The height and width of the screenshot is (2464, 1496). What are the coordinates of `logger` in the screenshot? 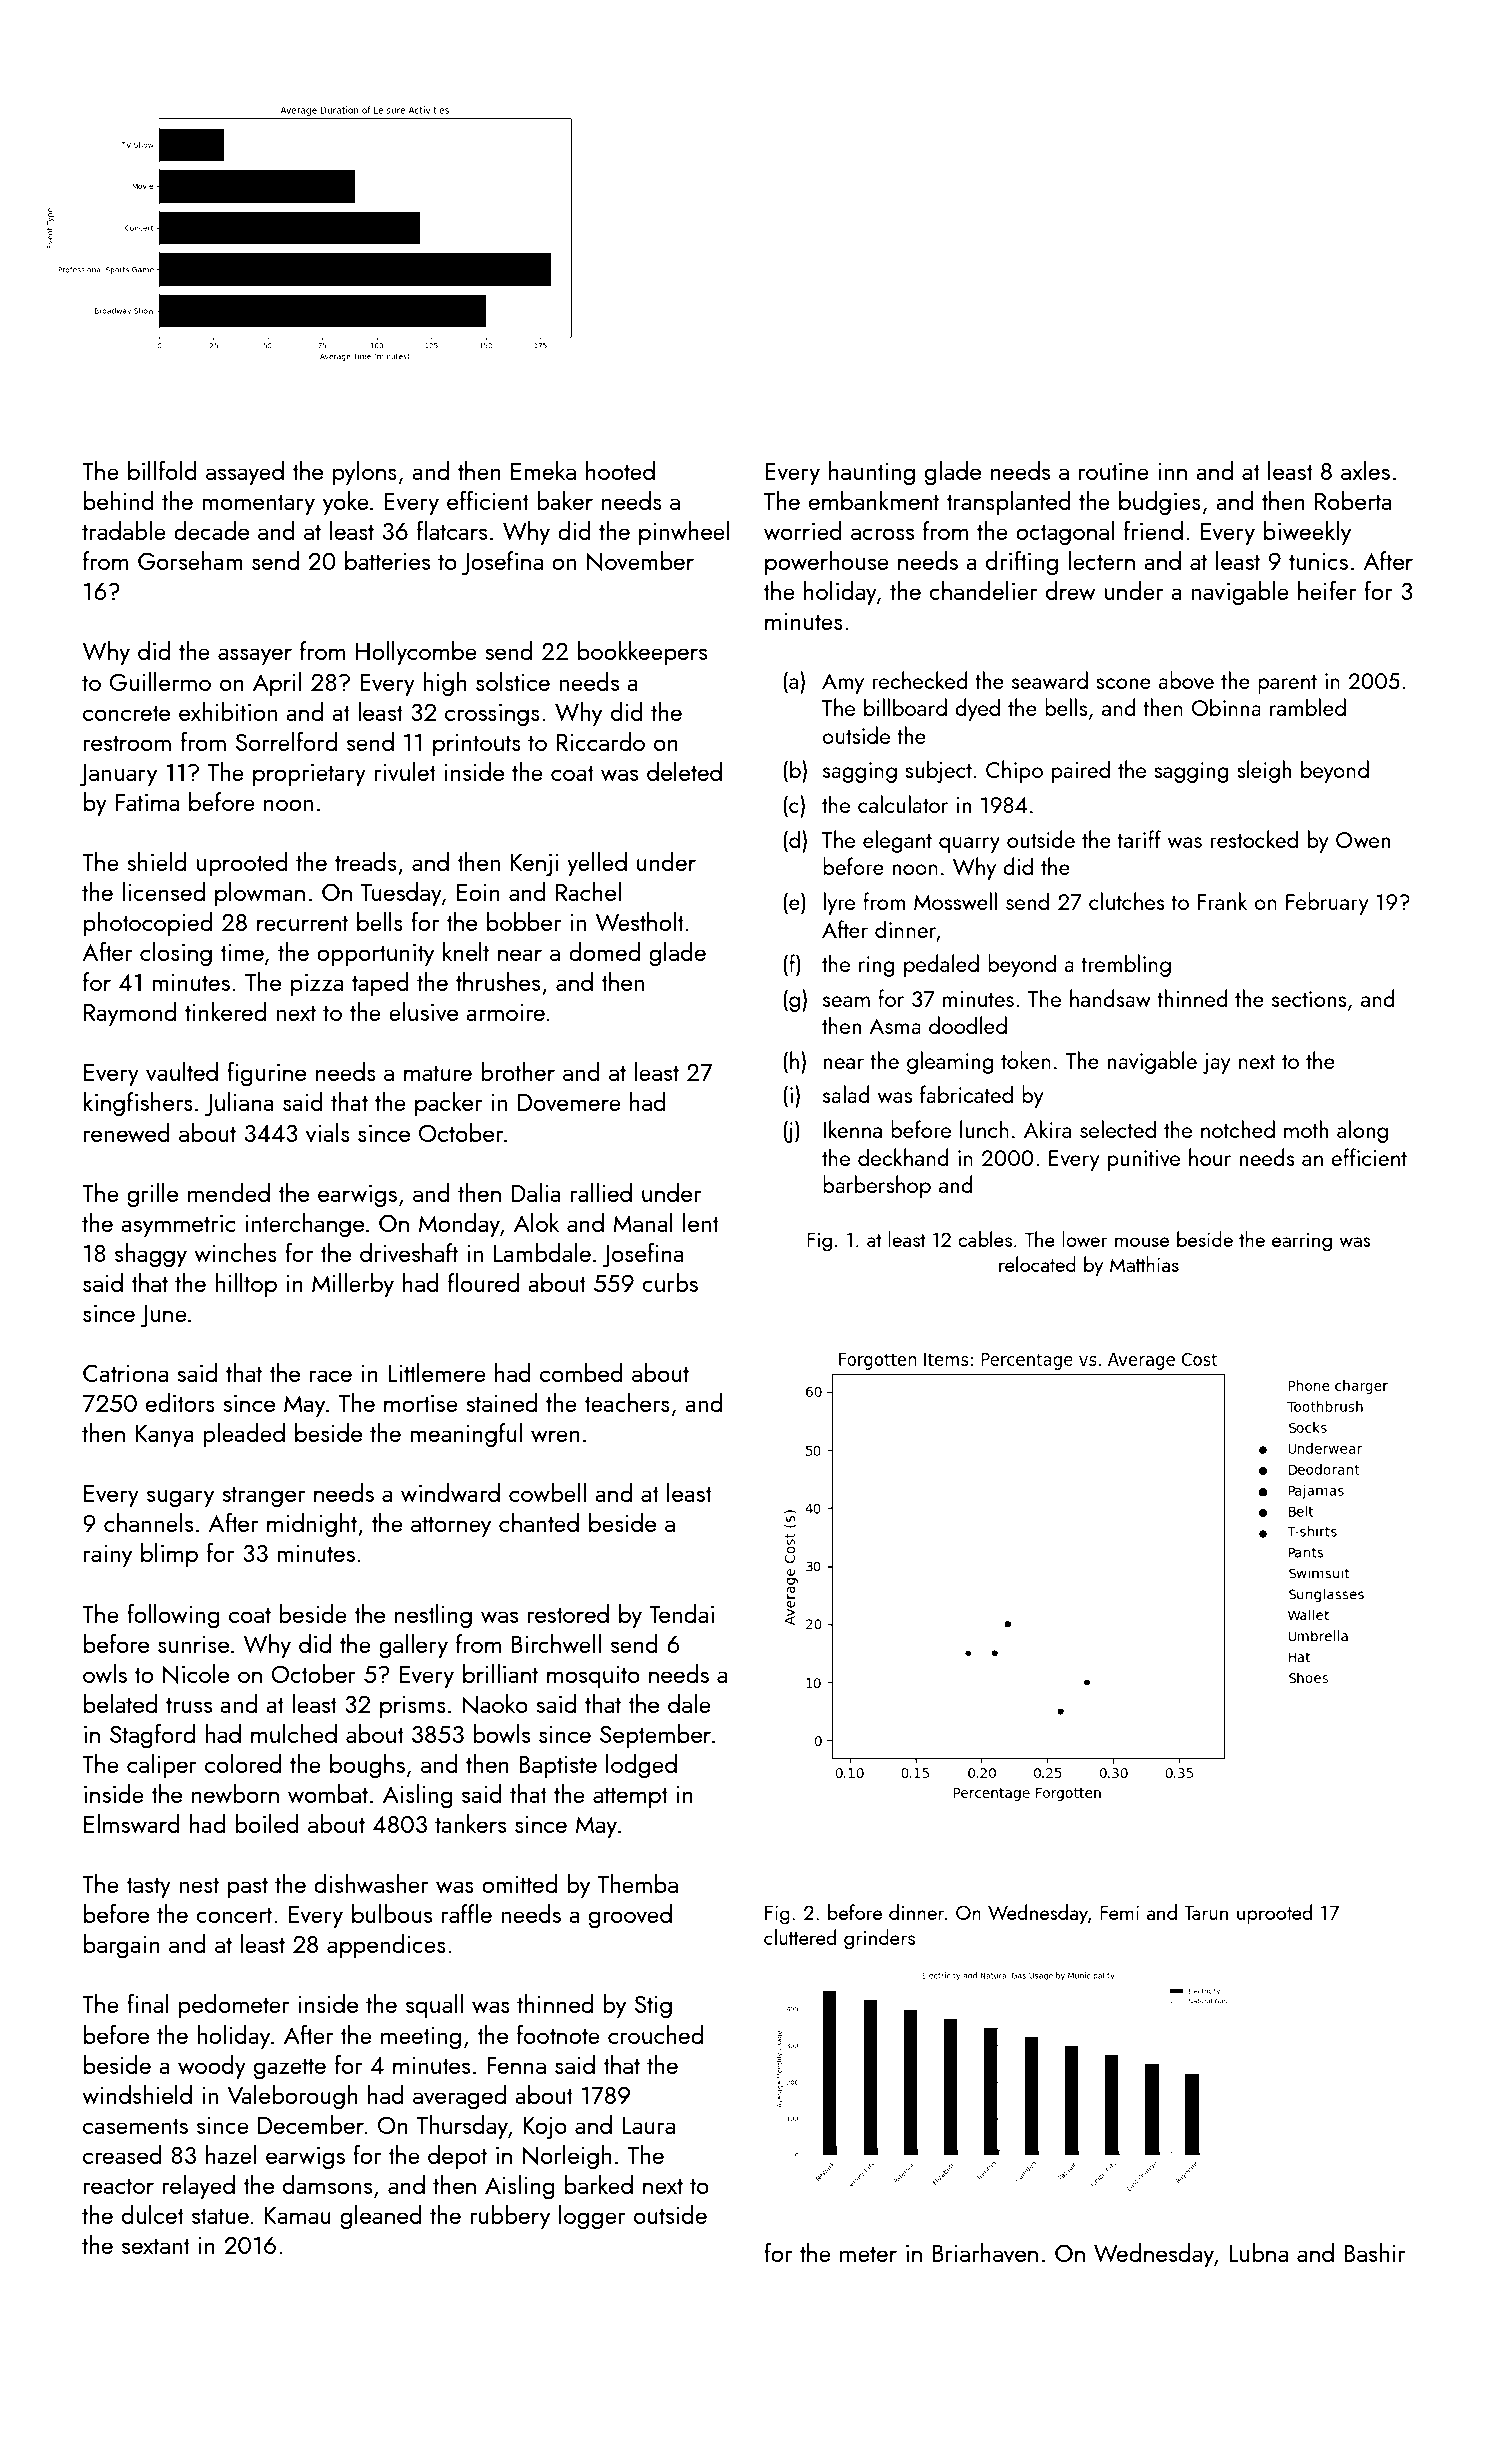 It's located at (592, 2217).
